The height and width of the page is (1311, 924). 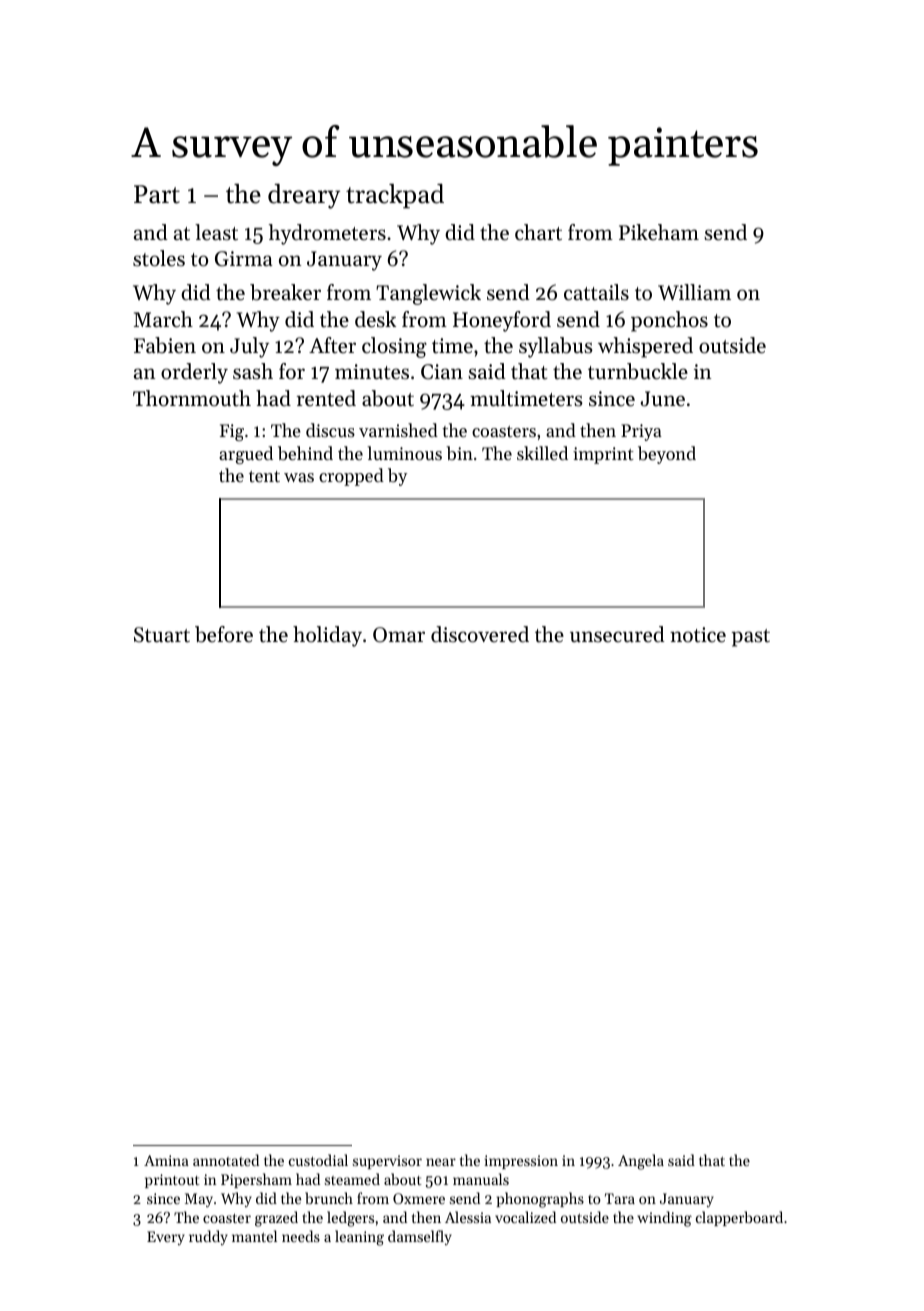 I want to click on needs, so click(x=301, y=1236).
